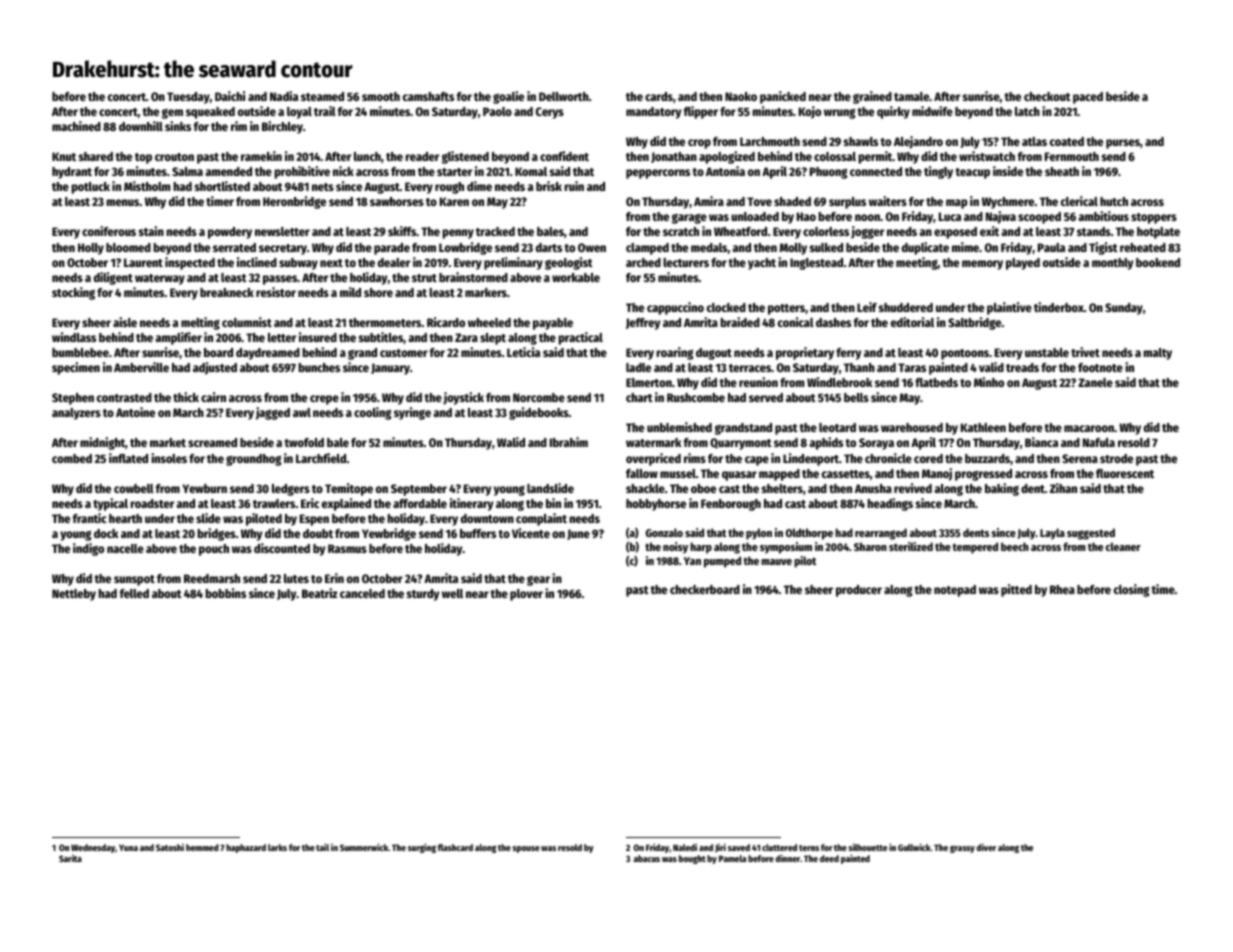  What do you see at coordinates (888, 201) in the screenshot?
I see `waiters` at bounding box center [888, 201].
